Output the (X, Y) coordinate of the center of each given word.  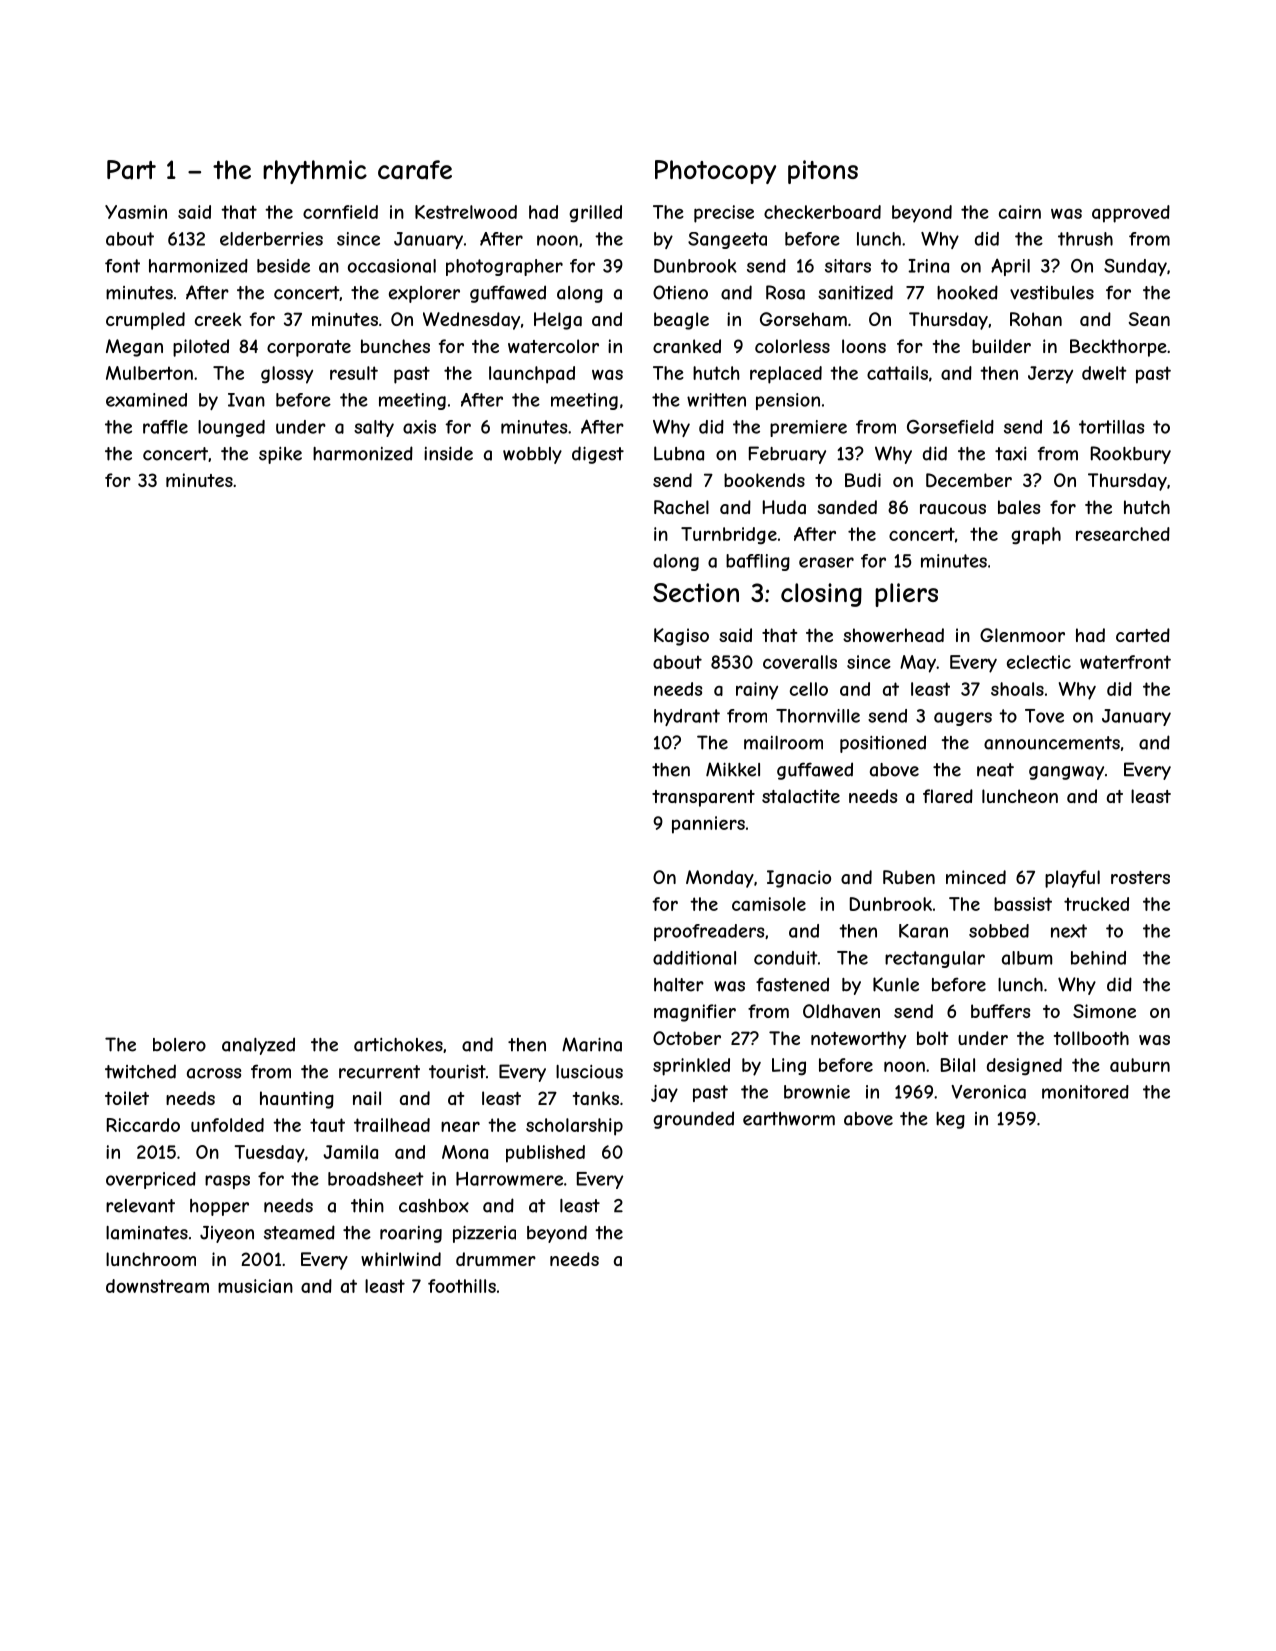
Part (131, 170)
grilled (595, 214)
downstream (157, 1286)
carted (1143, 635)
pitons (823, 172)
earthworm (789, 1119)
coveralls (800, 662)
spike (280, 455)
